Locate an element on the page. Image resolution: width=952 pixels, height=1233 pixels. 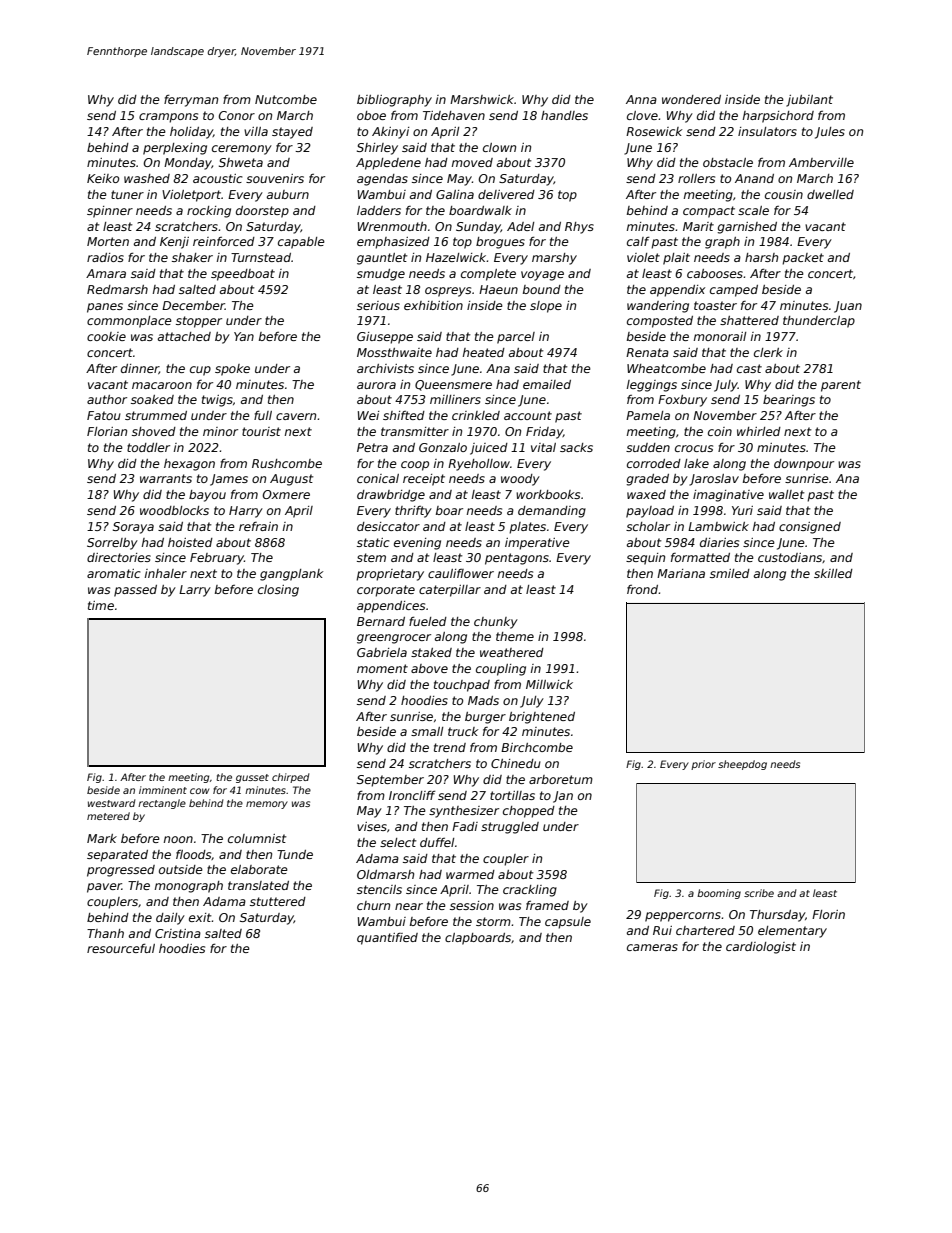
resourceful is located at coordinates (121, 948).
